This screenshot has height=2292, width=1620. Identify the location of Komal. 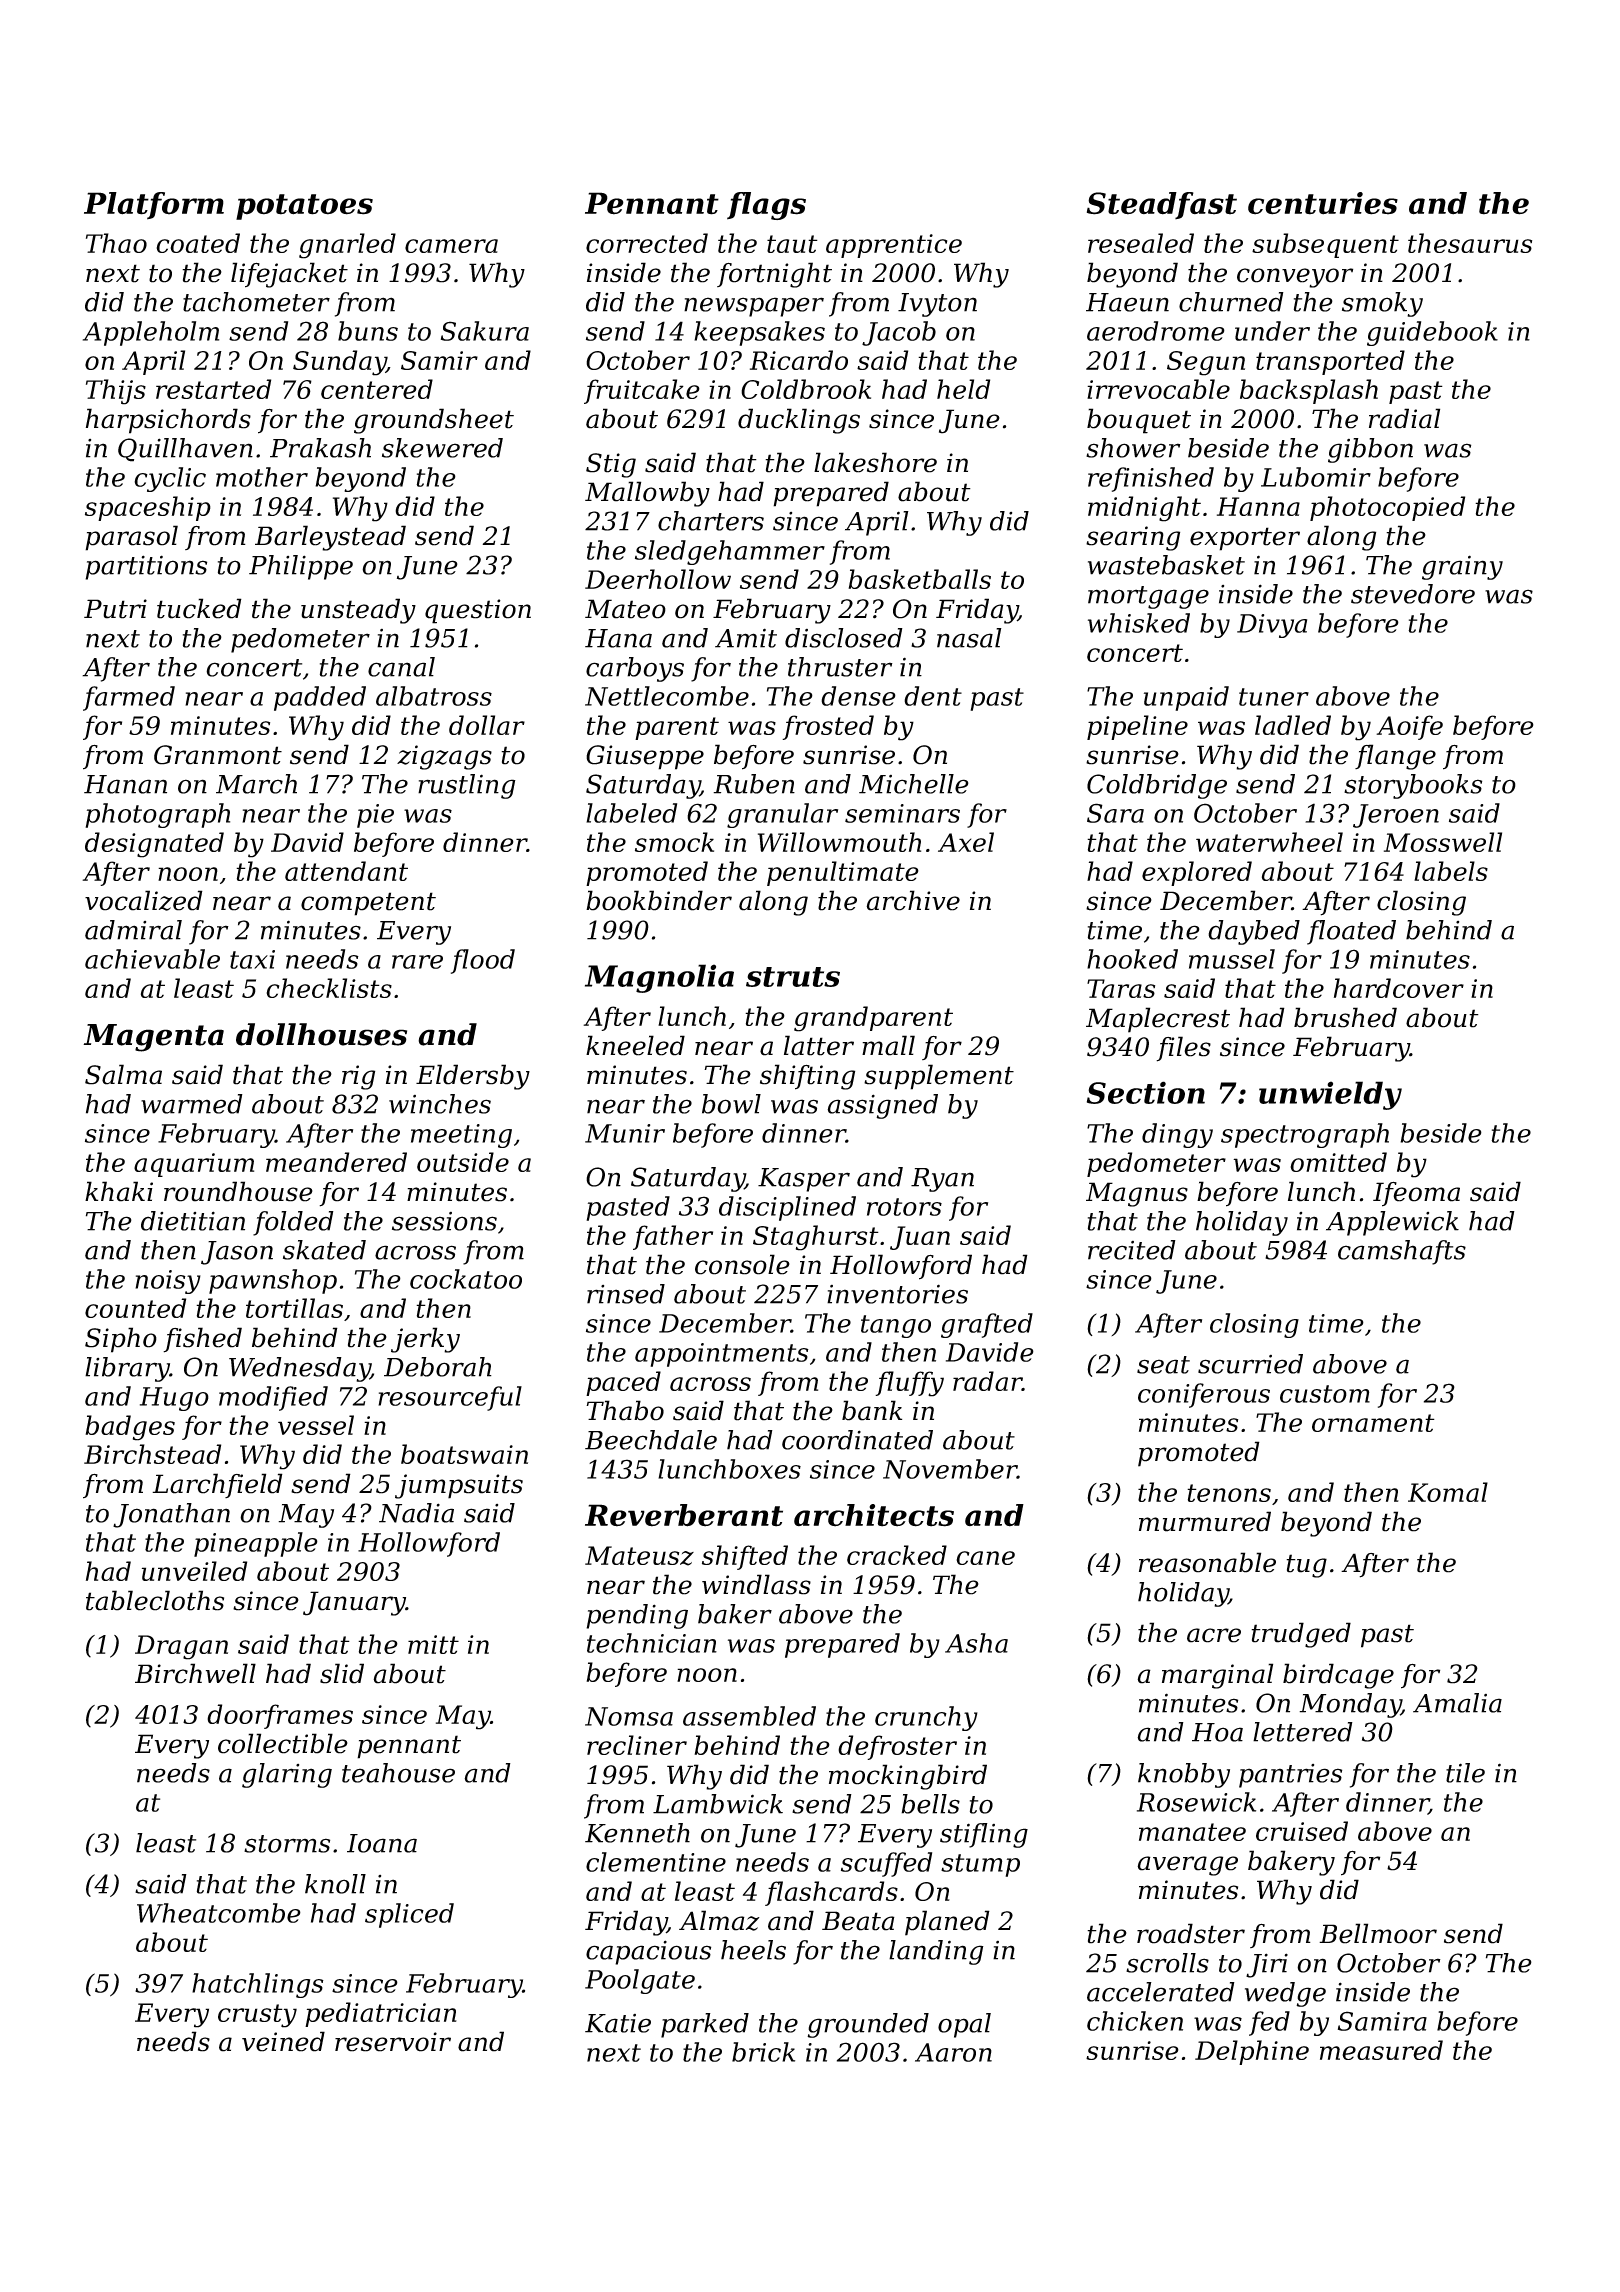
(1448, 1492).
